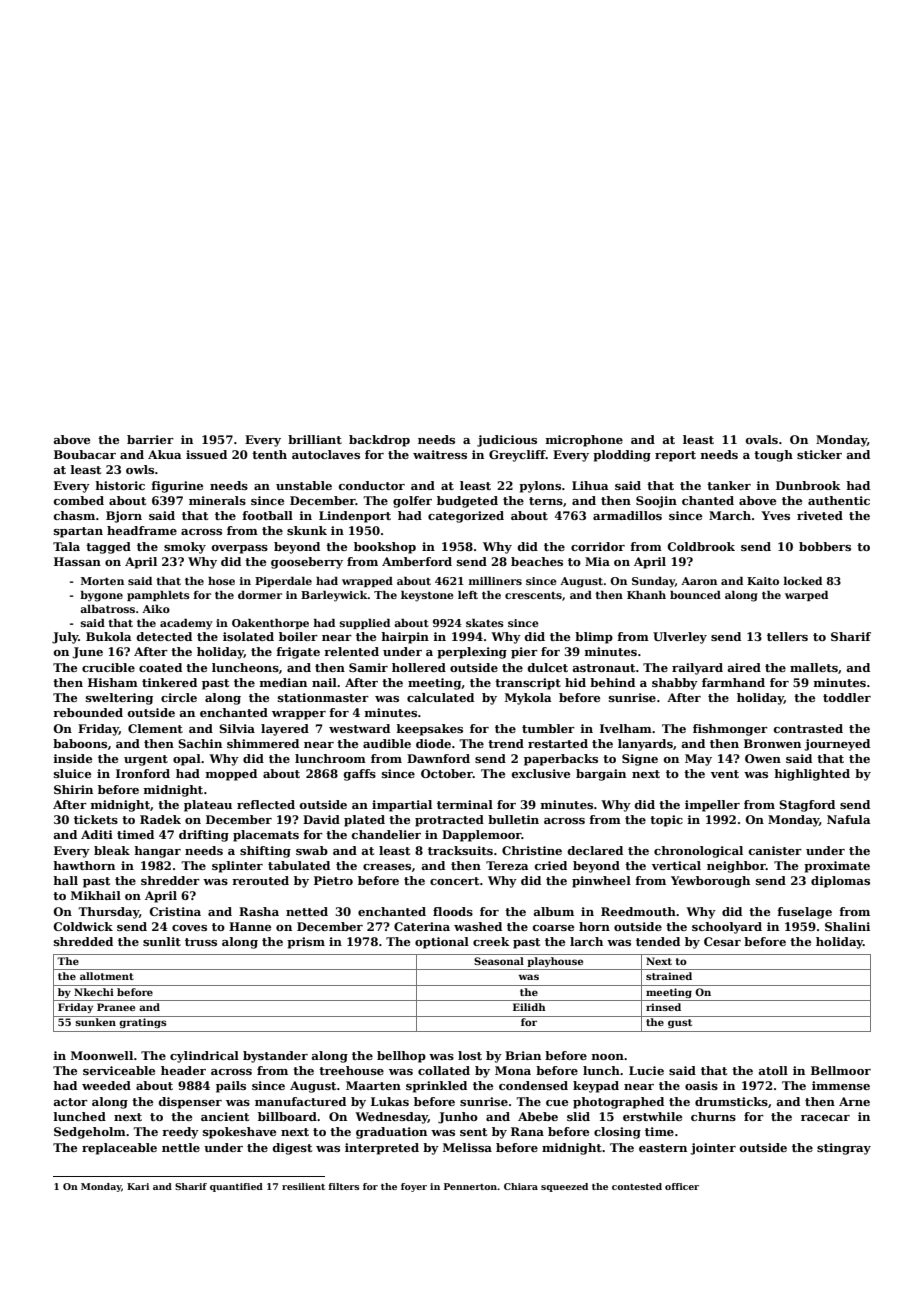 The width and height of the screenshot is (924, 1308). I want to click on Barleywick, so click(334, 596).
